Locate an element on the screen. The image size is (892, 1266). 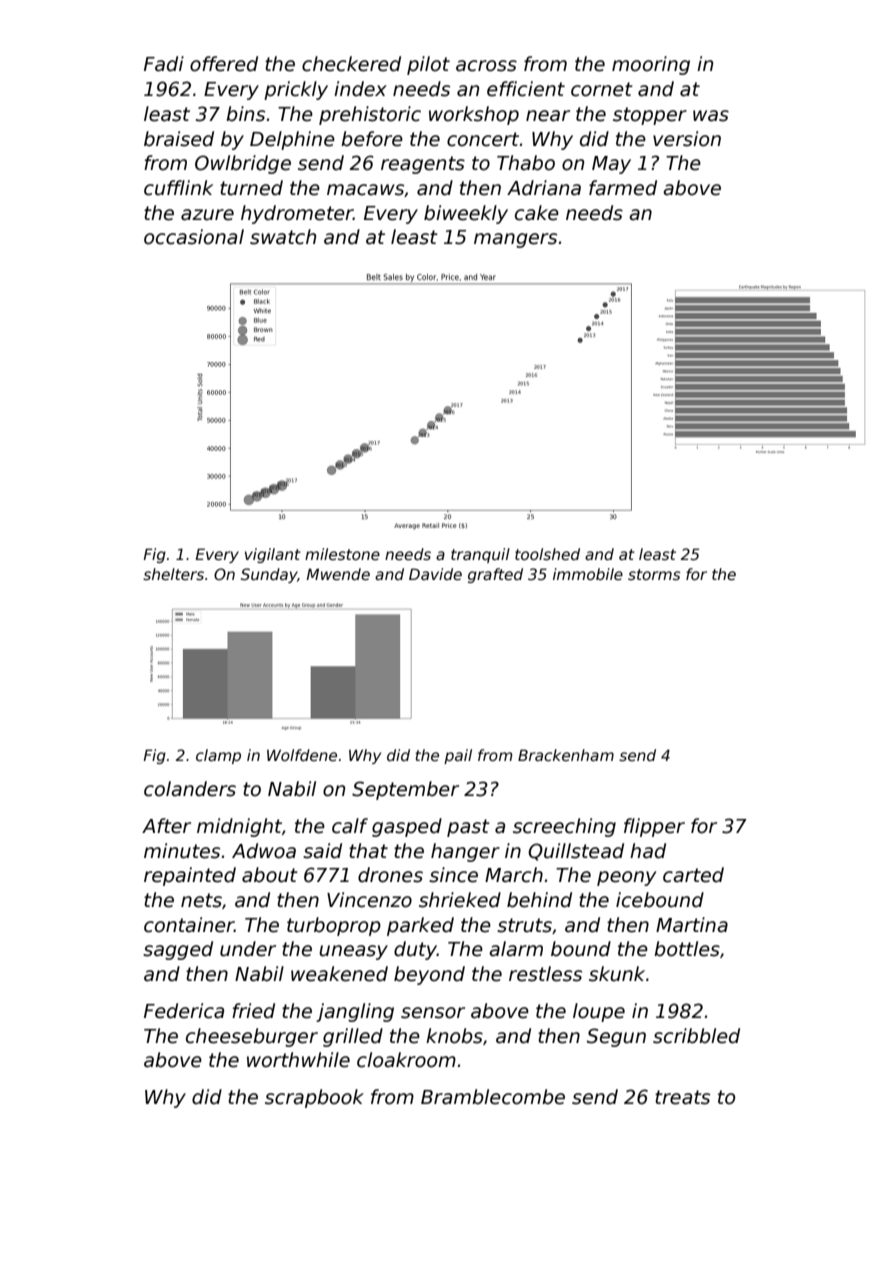
across is located at coordinates (486, 66).
